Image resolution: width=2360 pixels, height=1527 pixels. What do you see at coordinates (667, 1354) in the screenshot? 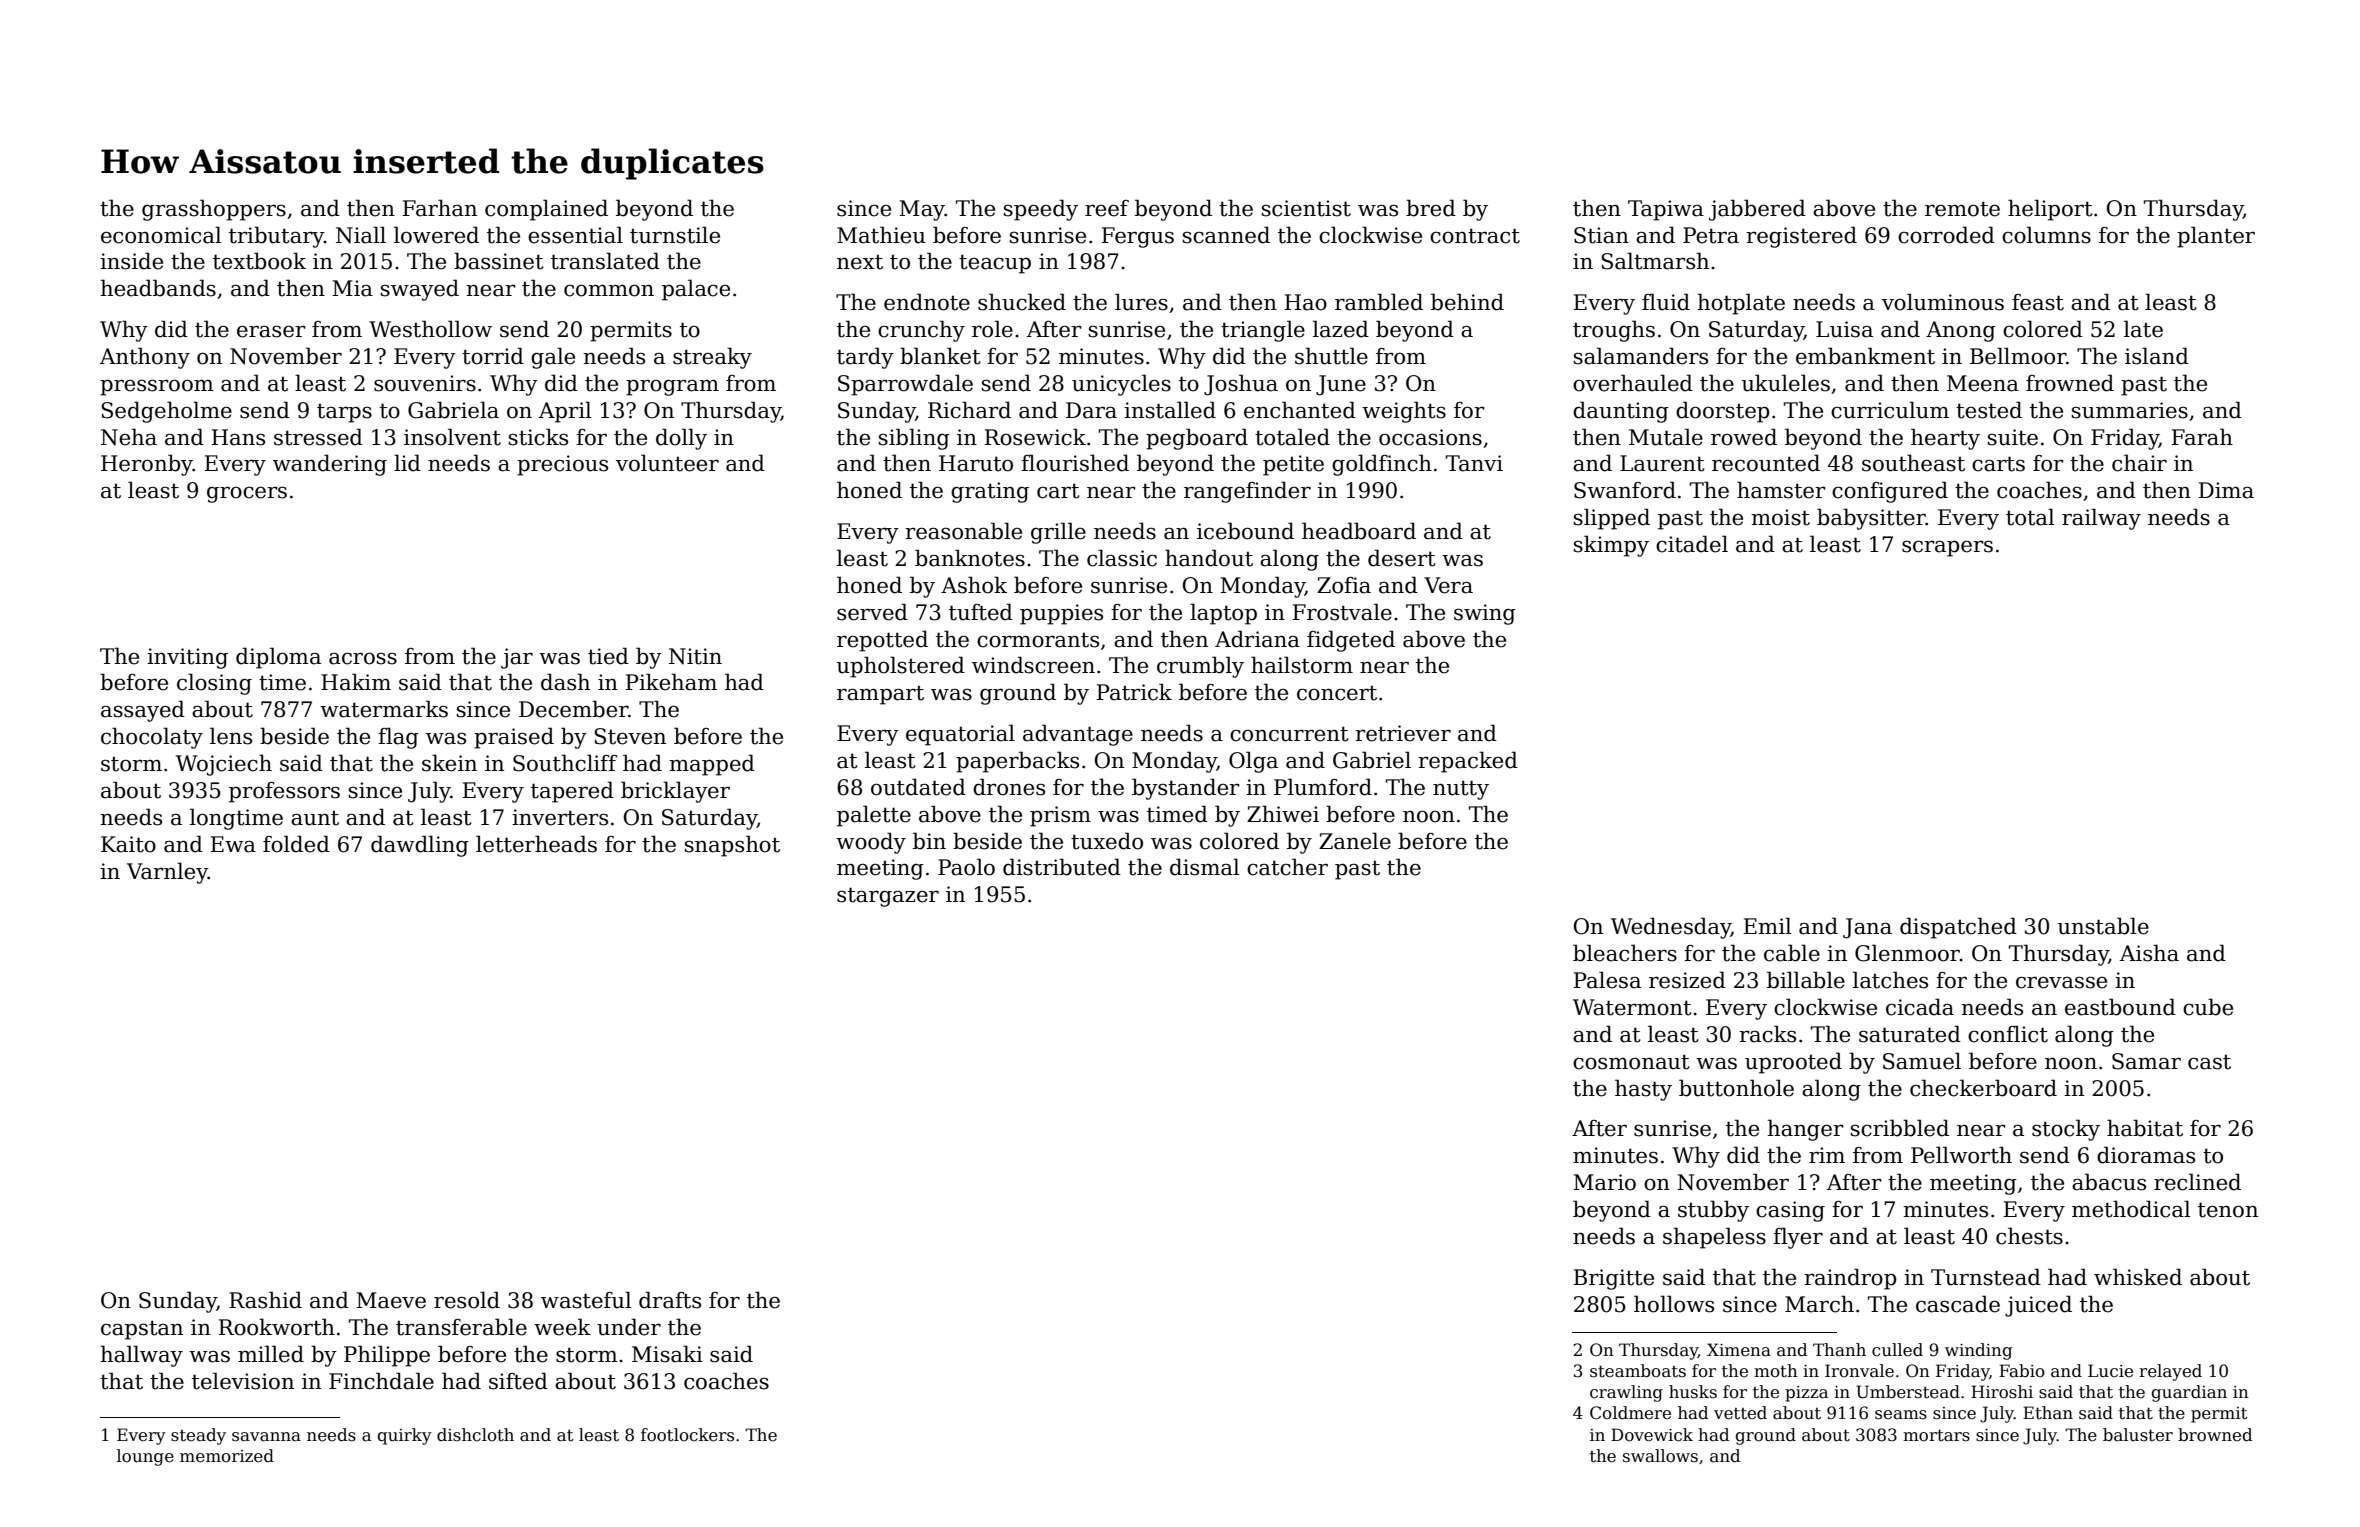
I see `Misaki` at bounding box center [667, 1354].
